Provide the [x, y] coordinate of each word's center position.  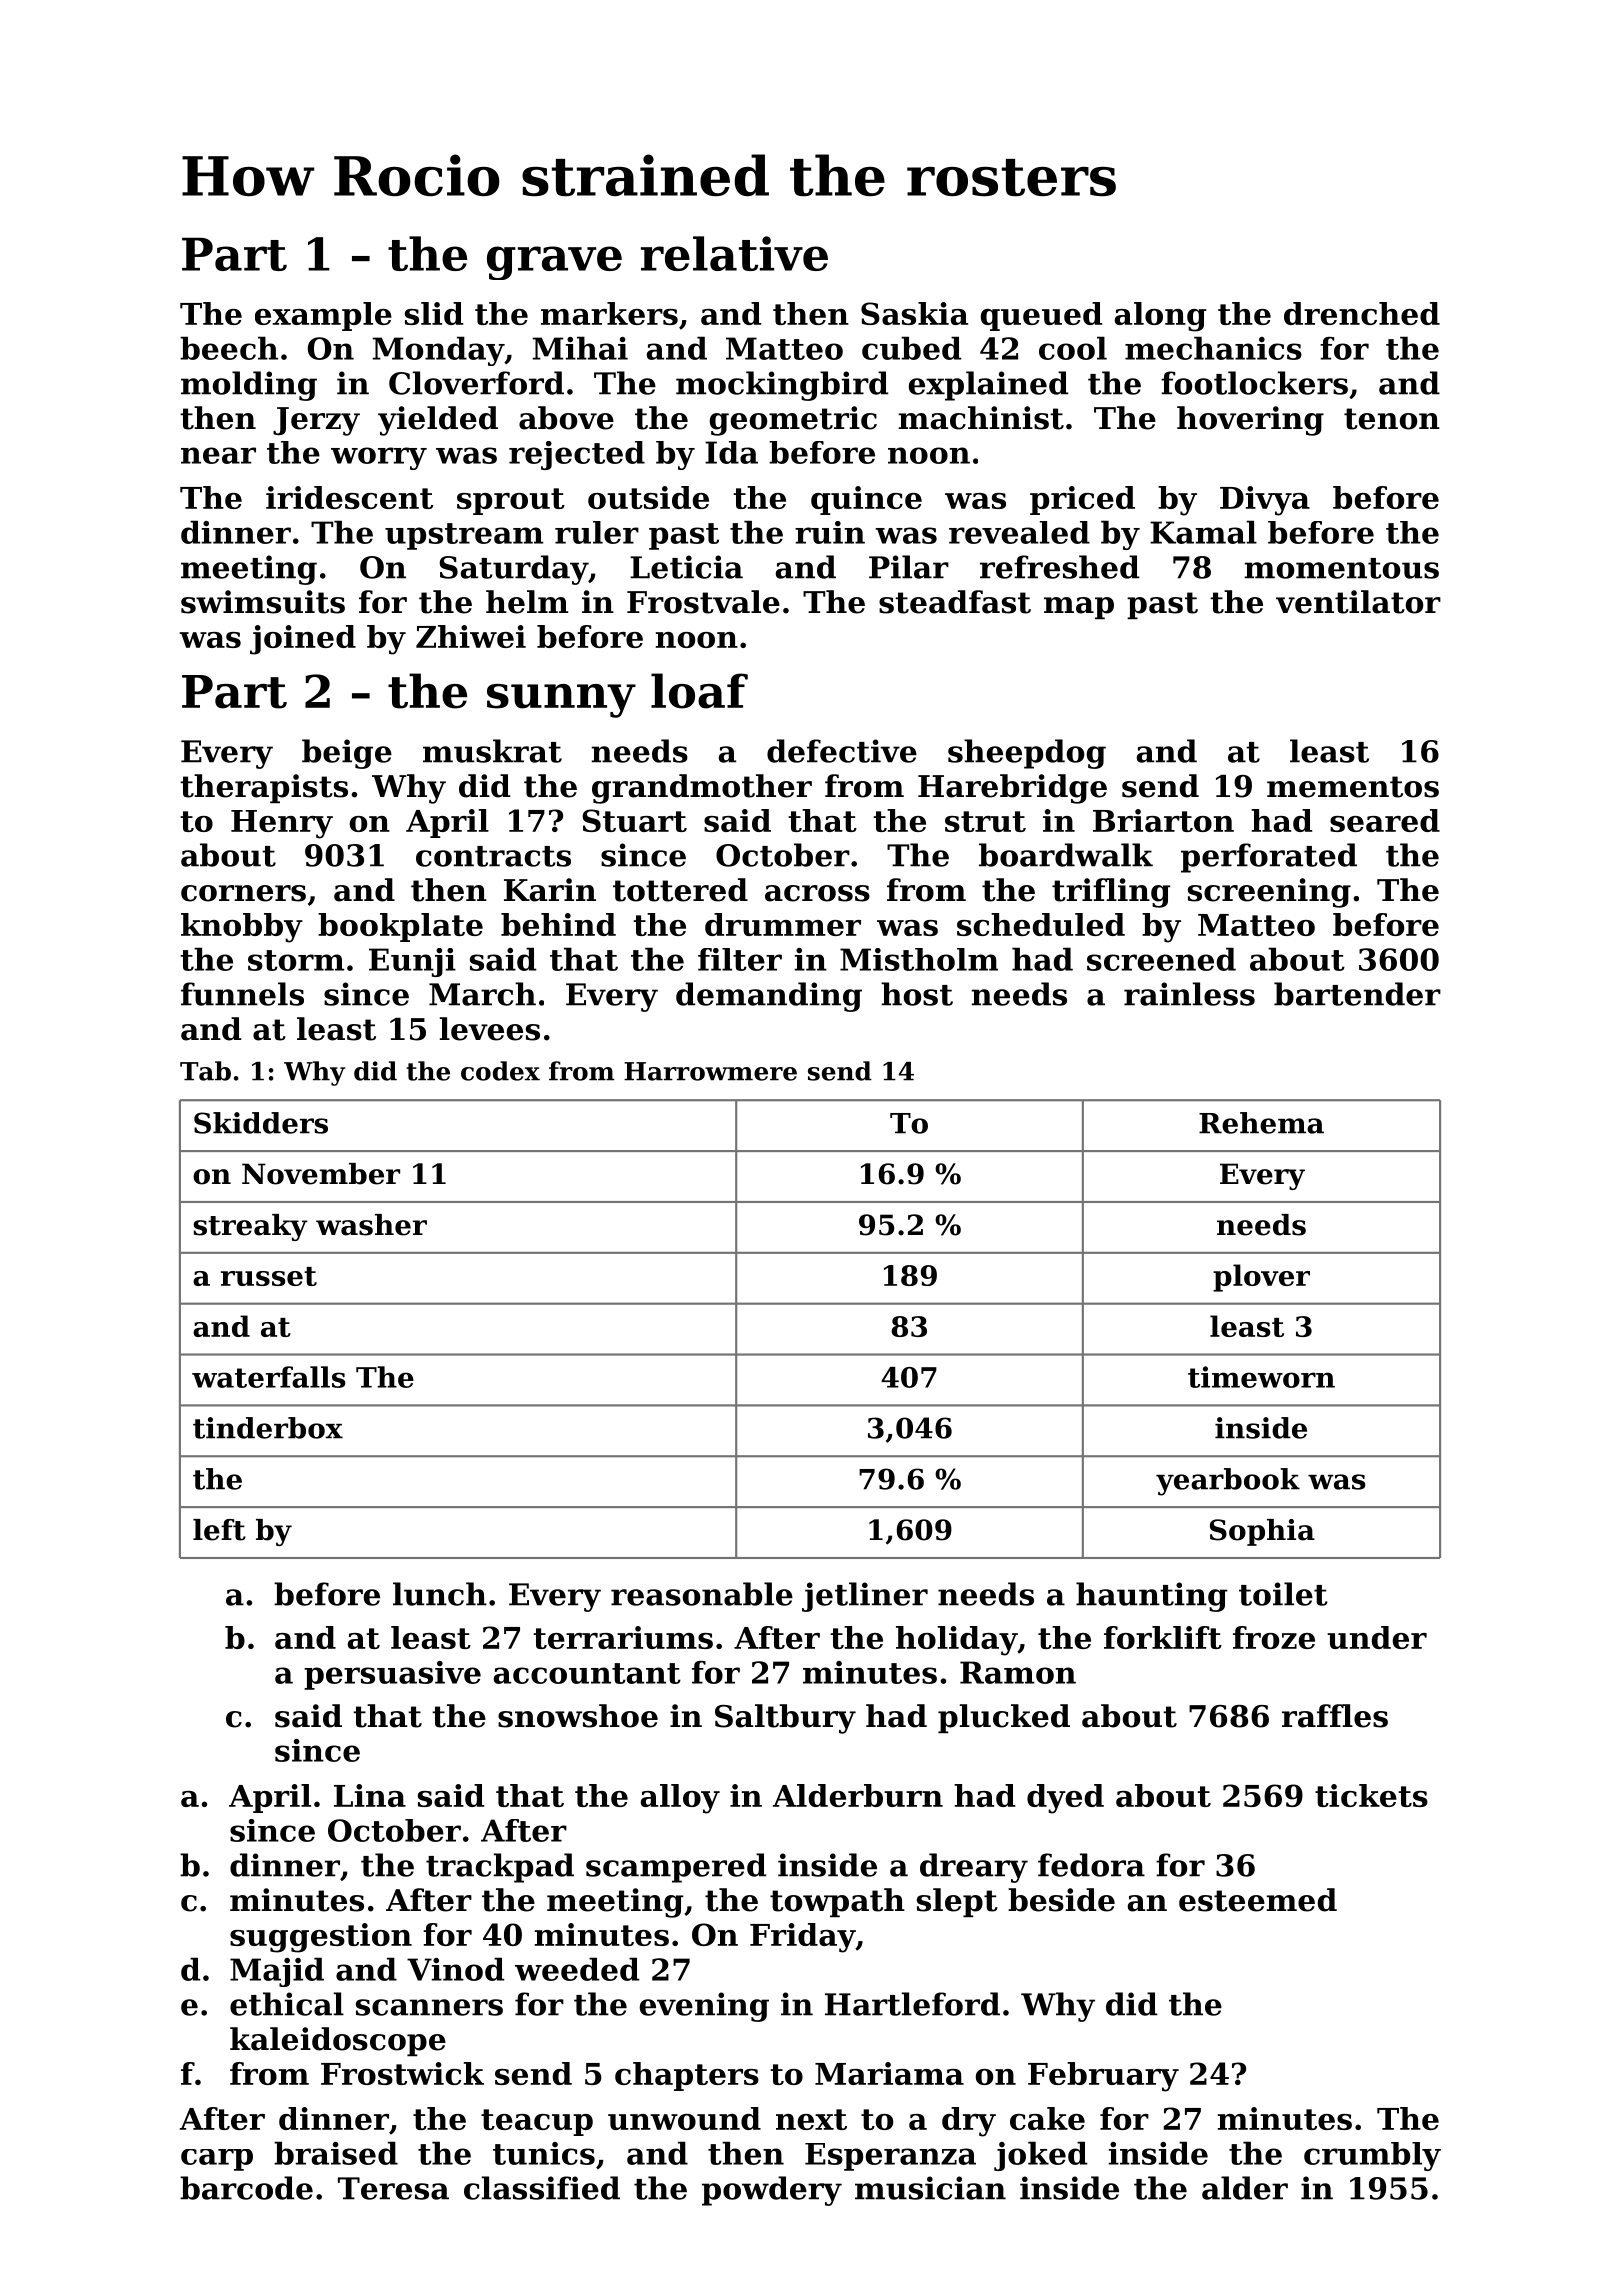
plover [1261, 1278]
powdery [772, 2191]
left [219, 1530]
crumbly [1372, 2156]
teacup [537, 2122]
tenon [1392, 419]
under [1377, 1637]
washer [371, 1225]
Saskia [914, 313]
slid [434, 313]
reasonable [702, 1594]
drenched [1362, 313]
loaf [699, 691]
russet [269, 1276]
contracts [493, 856]
